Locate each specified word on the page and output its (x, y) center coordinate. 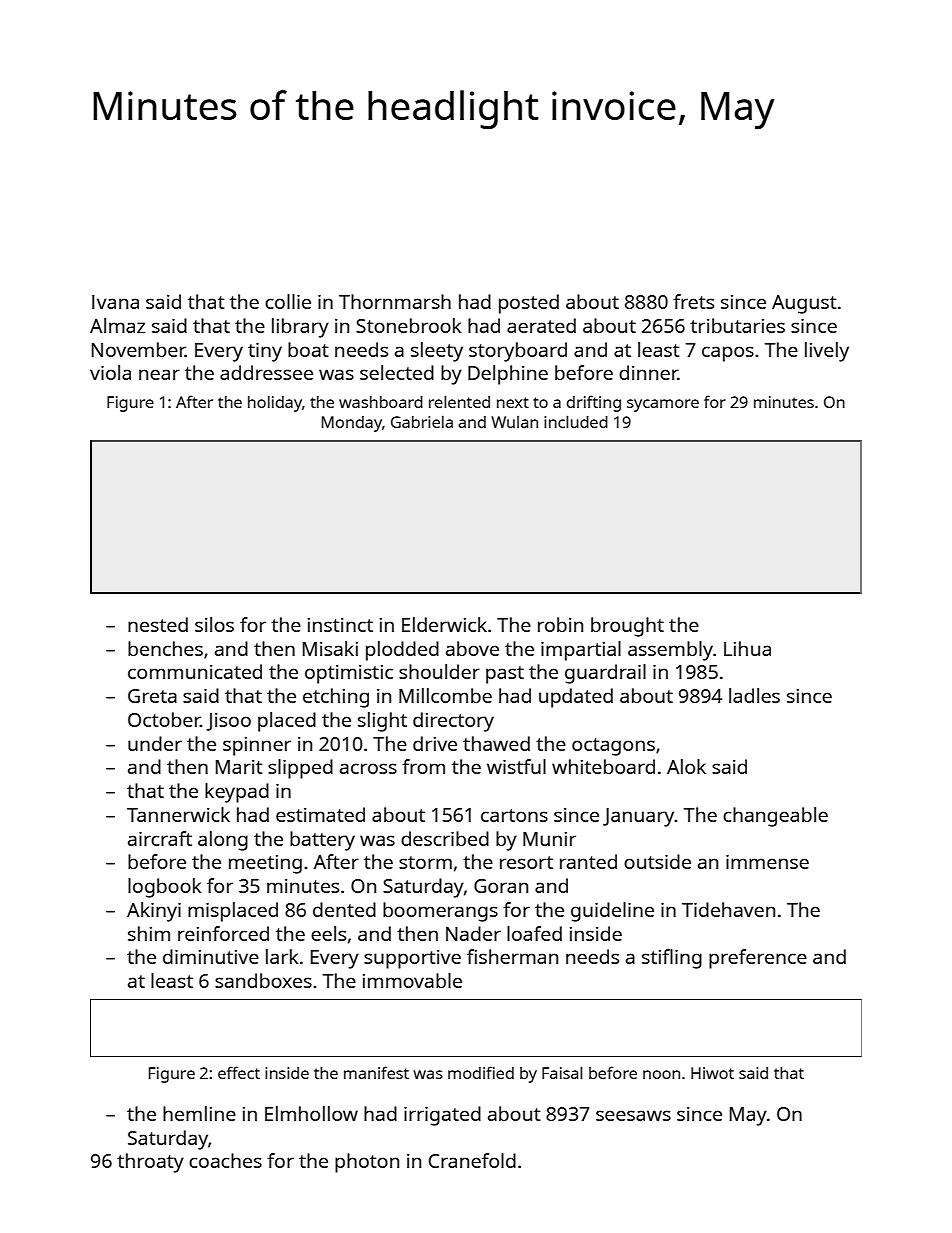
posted (529, 304)
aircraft (160, 838)
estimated (320, 814)
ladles (754, 695)
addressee (266, 372)
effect (239, 1072)
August (804, 304)
